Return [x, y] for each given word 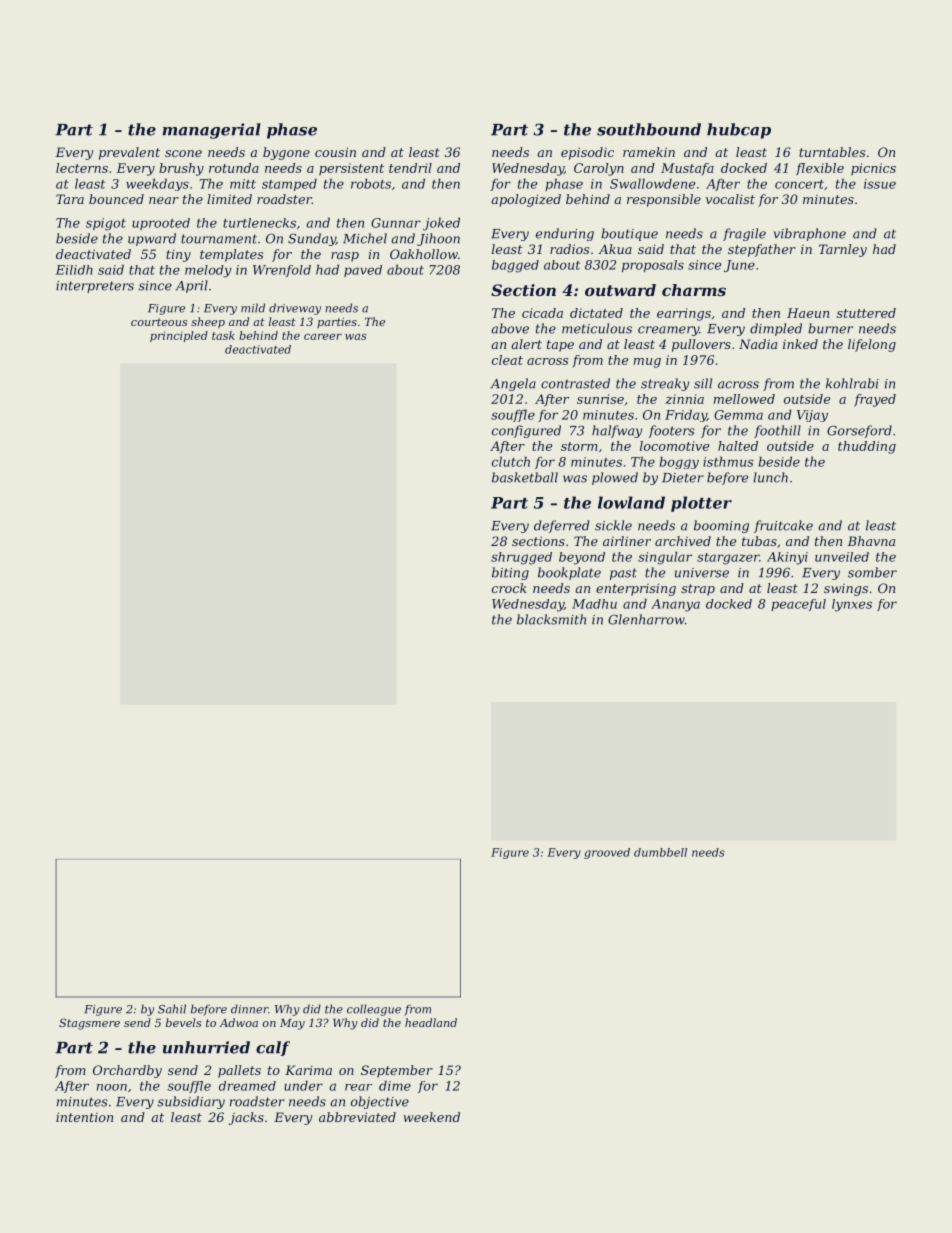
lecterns [82, 168]
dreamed [247, 1086]
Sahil [172, 1009]
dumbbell [660, 852]
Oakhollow [424, 254]
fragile [744, 234]
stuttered [866, 313]
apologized [526, 200]
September [397, 1071]
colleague [374, 1010]
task [223, 335]
